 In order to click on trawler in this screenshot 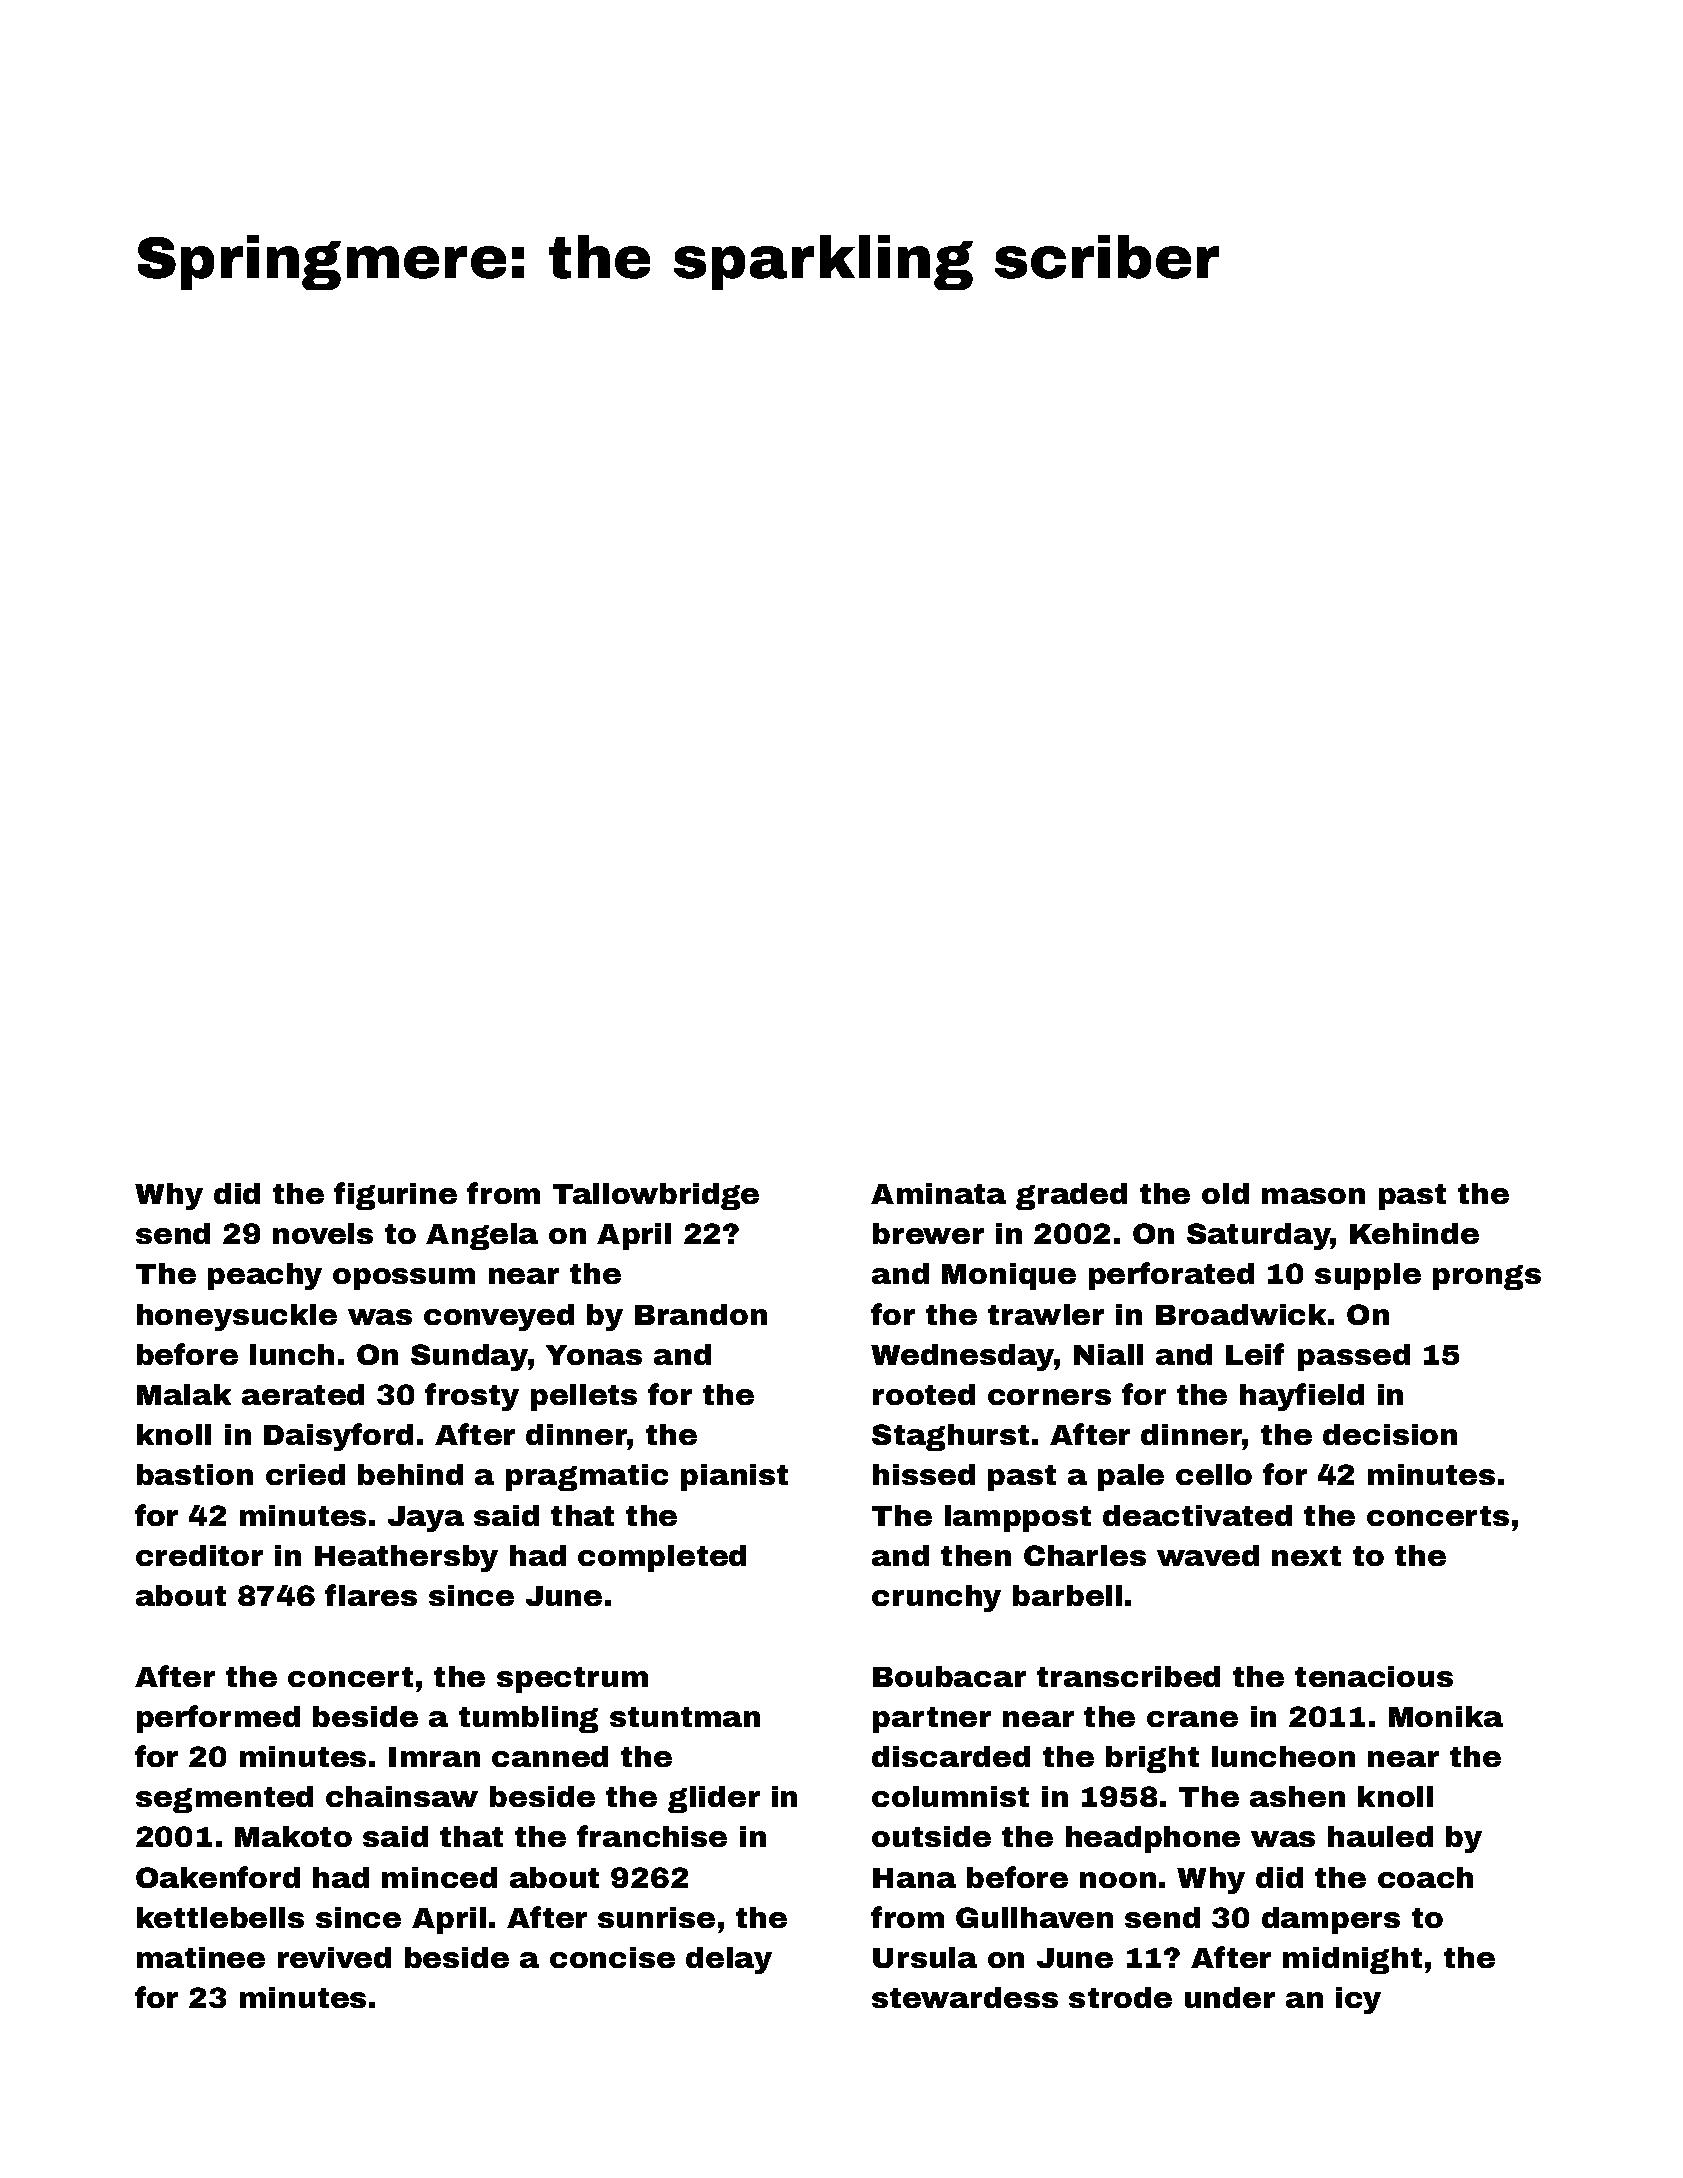, I will do `click(1046, 1314)`.
